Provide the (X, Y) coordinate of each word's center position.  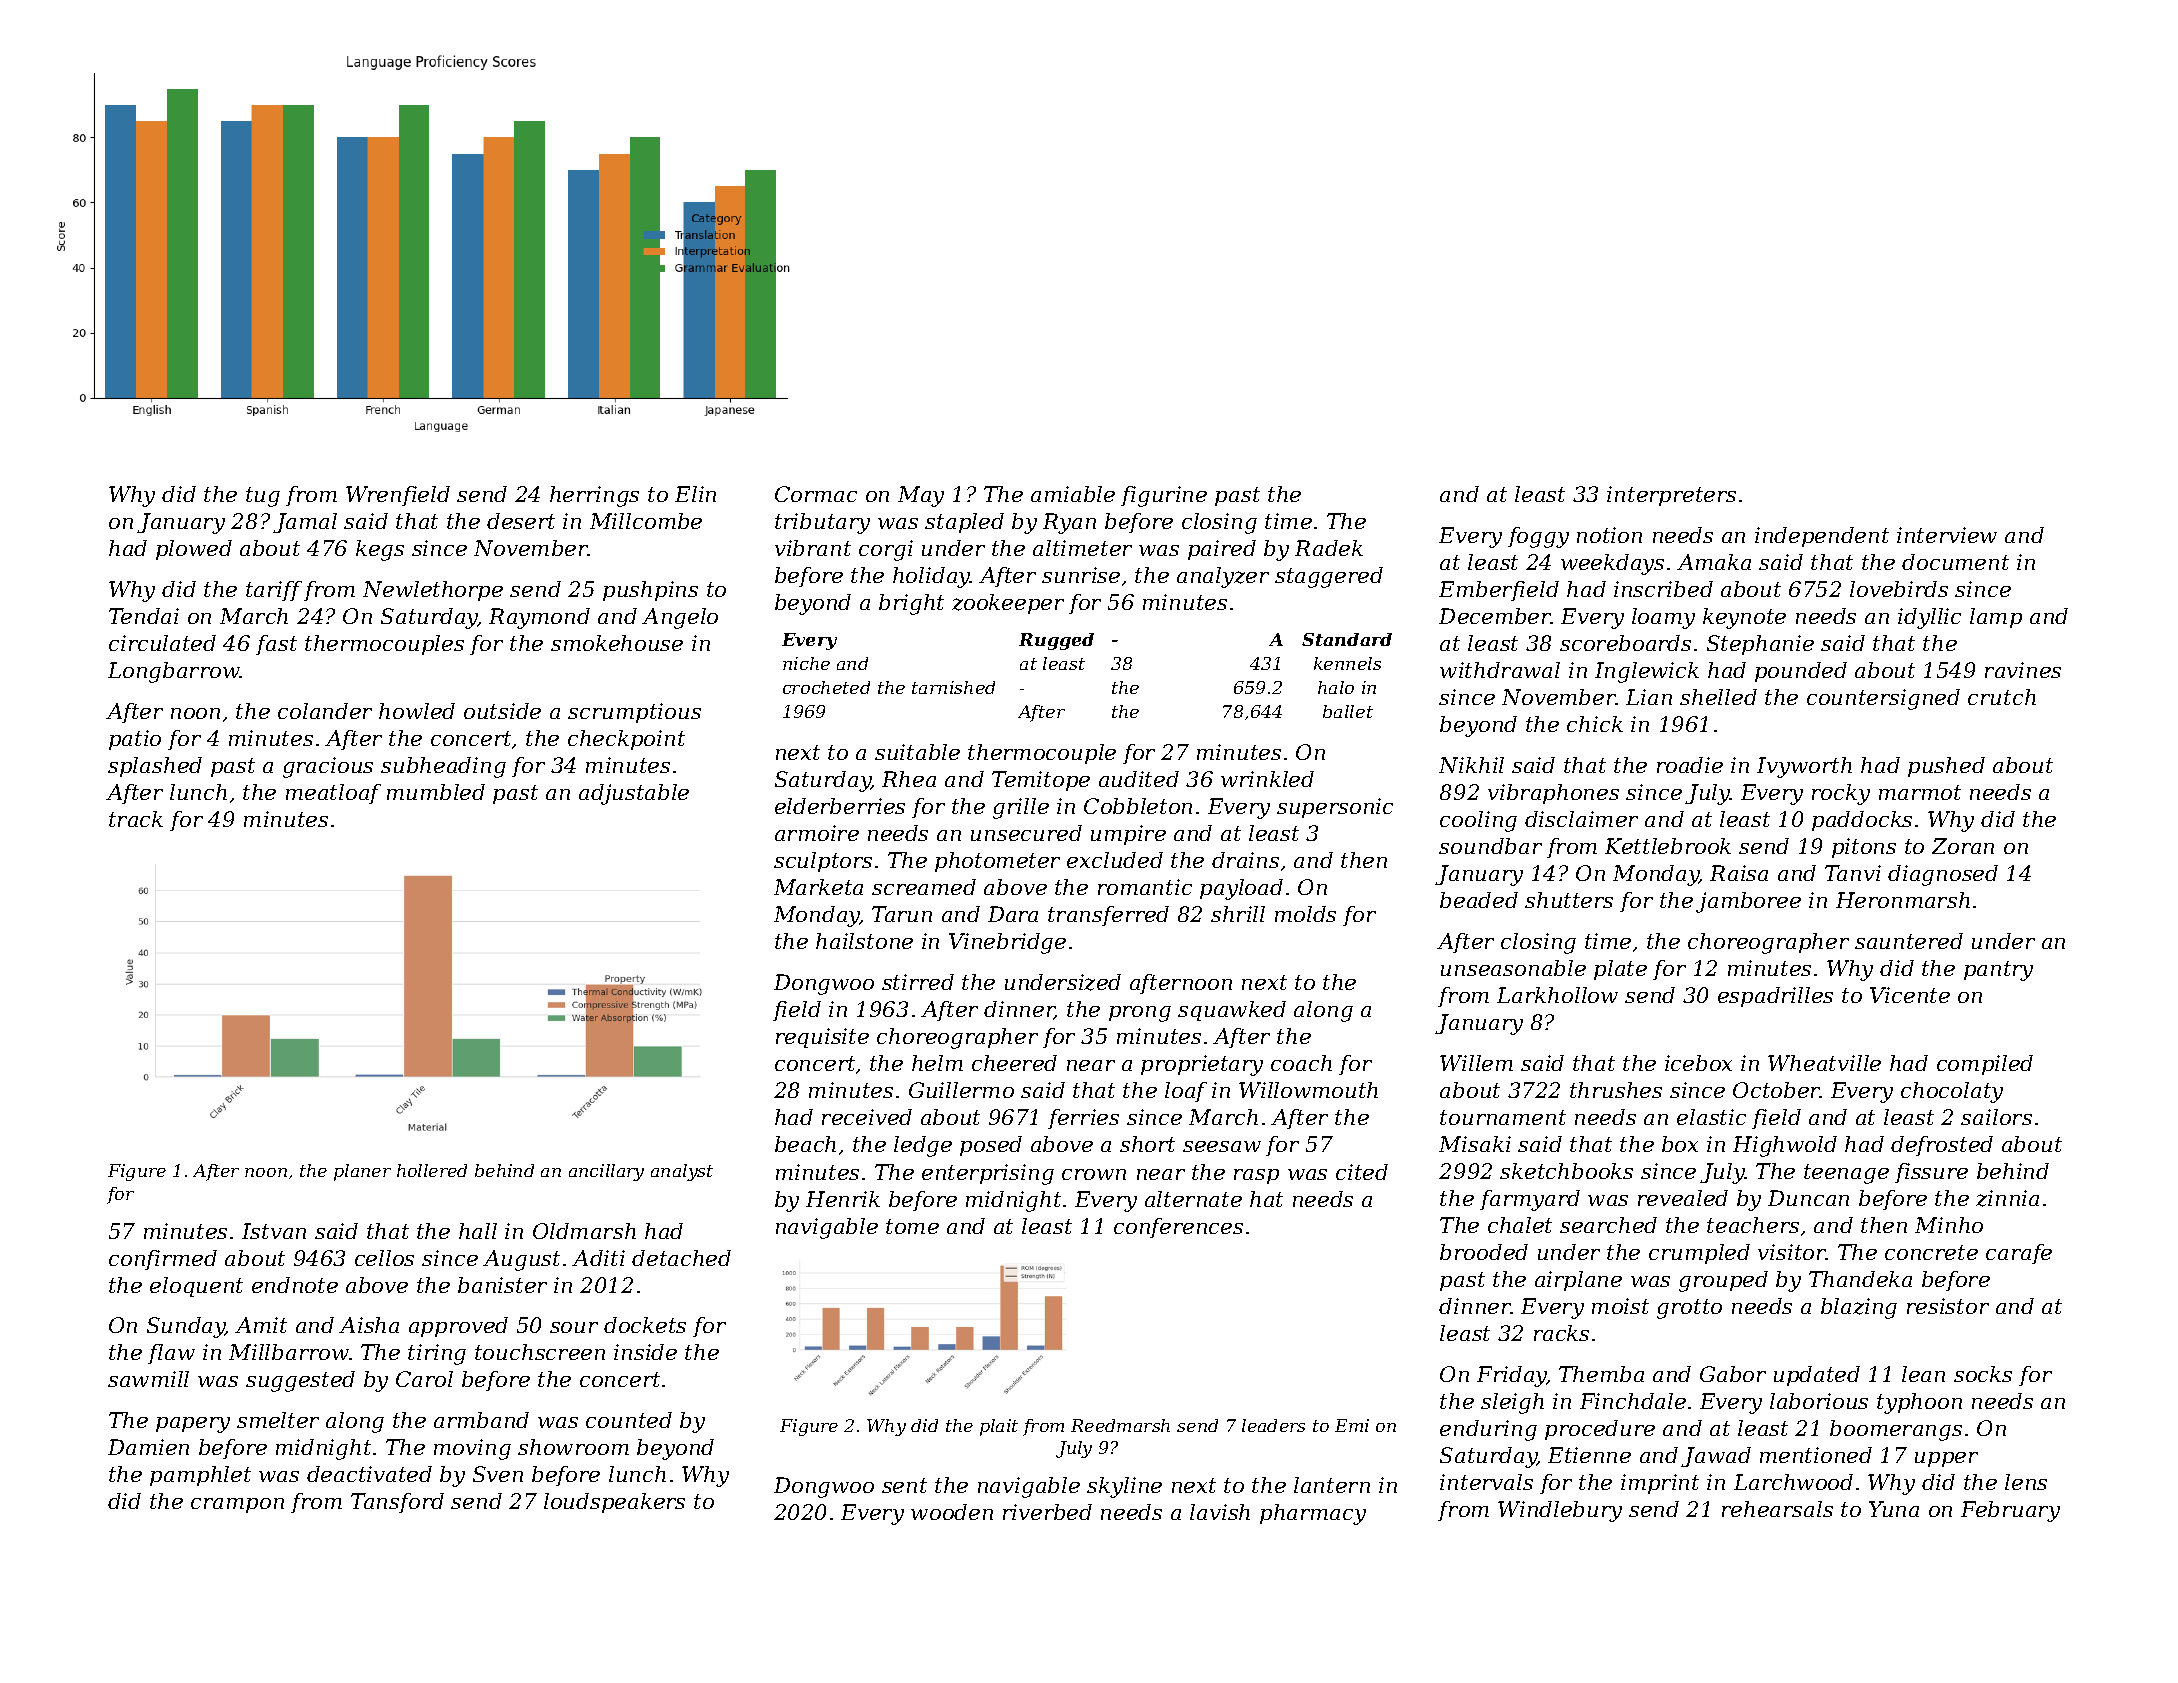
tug (263, 497)
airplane (1578, 1281)
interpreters (1671, 496)
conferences (1178, 1228)
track (136, 819)
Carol (424, 1379)
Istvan (274, 1231)
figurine (1164, 496)
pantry (1998, 971)
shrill (1238, 914)
